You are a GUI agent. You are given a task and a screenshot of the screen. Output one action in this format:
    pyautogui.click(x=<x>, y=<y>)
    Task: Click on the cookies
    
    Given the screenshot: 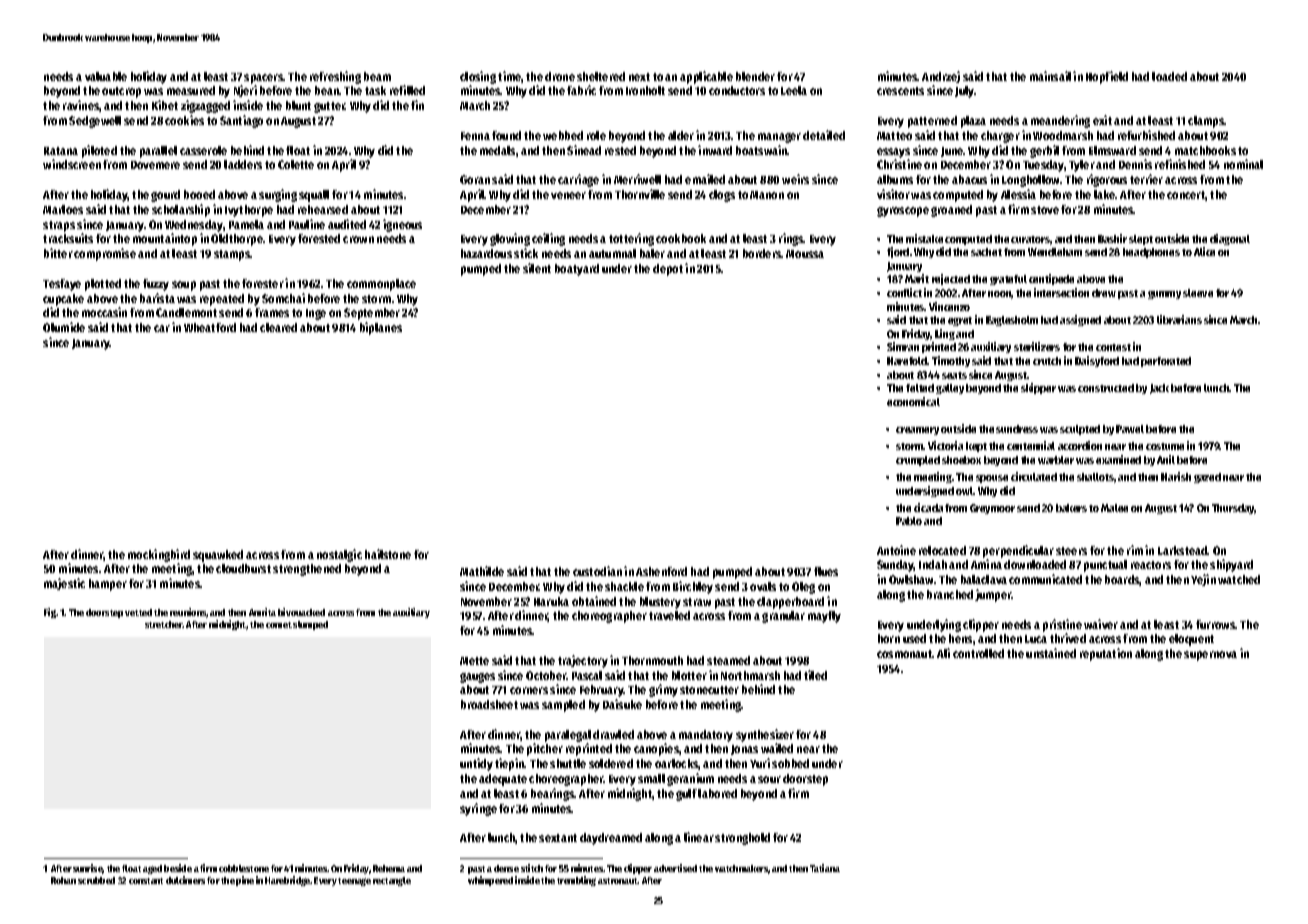 What is the action you would take?
    pyautogui.click(x=184, y=120)
